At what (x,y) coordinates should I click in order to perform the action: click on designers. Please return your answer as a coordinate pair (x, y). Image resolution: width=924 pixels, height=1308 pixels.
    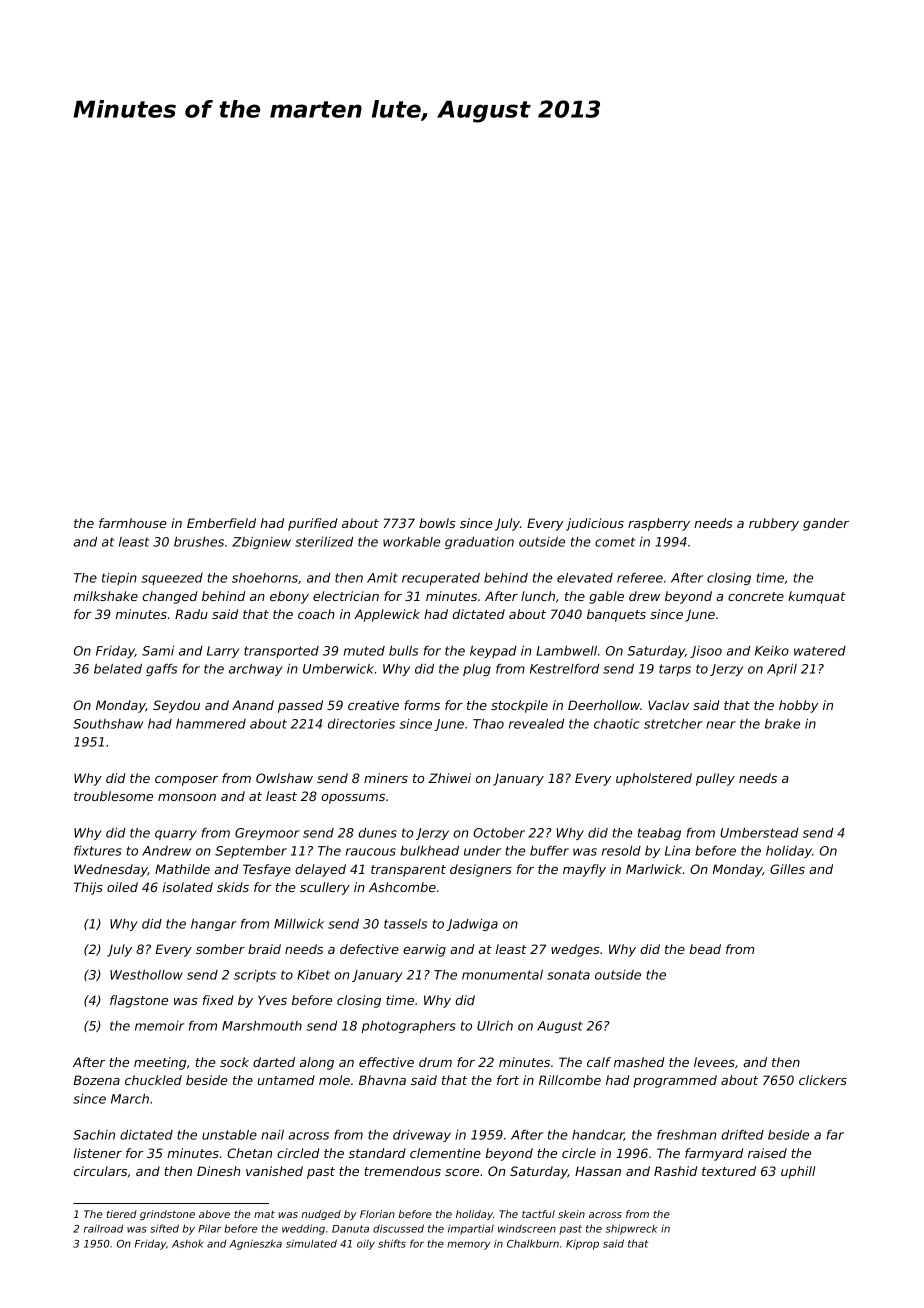
    Looking at the image, I should click on (481, 870).
